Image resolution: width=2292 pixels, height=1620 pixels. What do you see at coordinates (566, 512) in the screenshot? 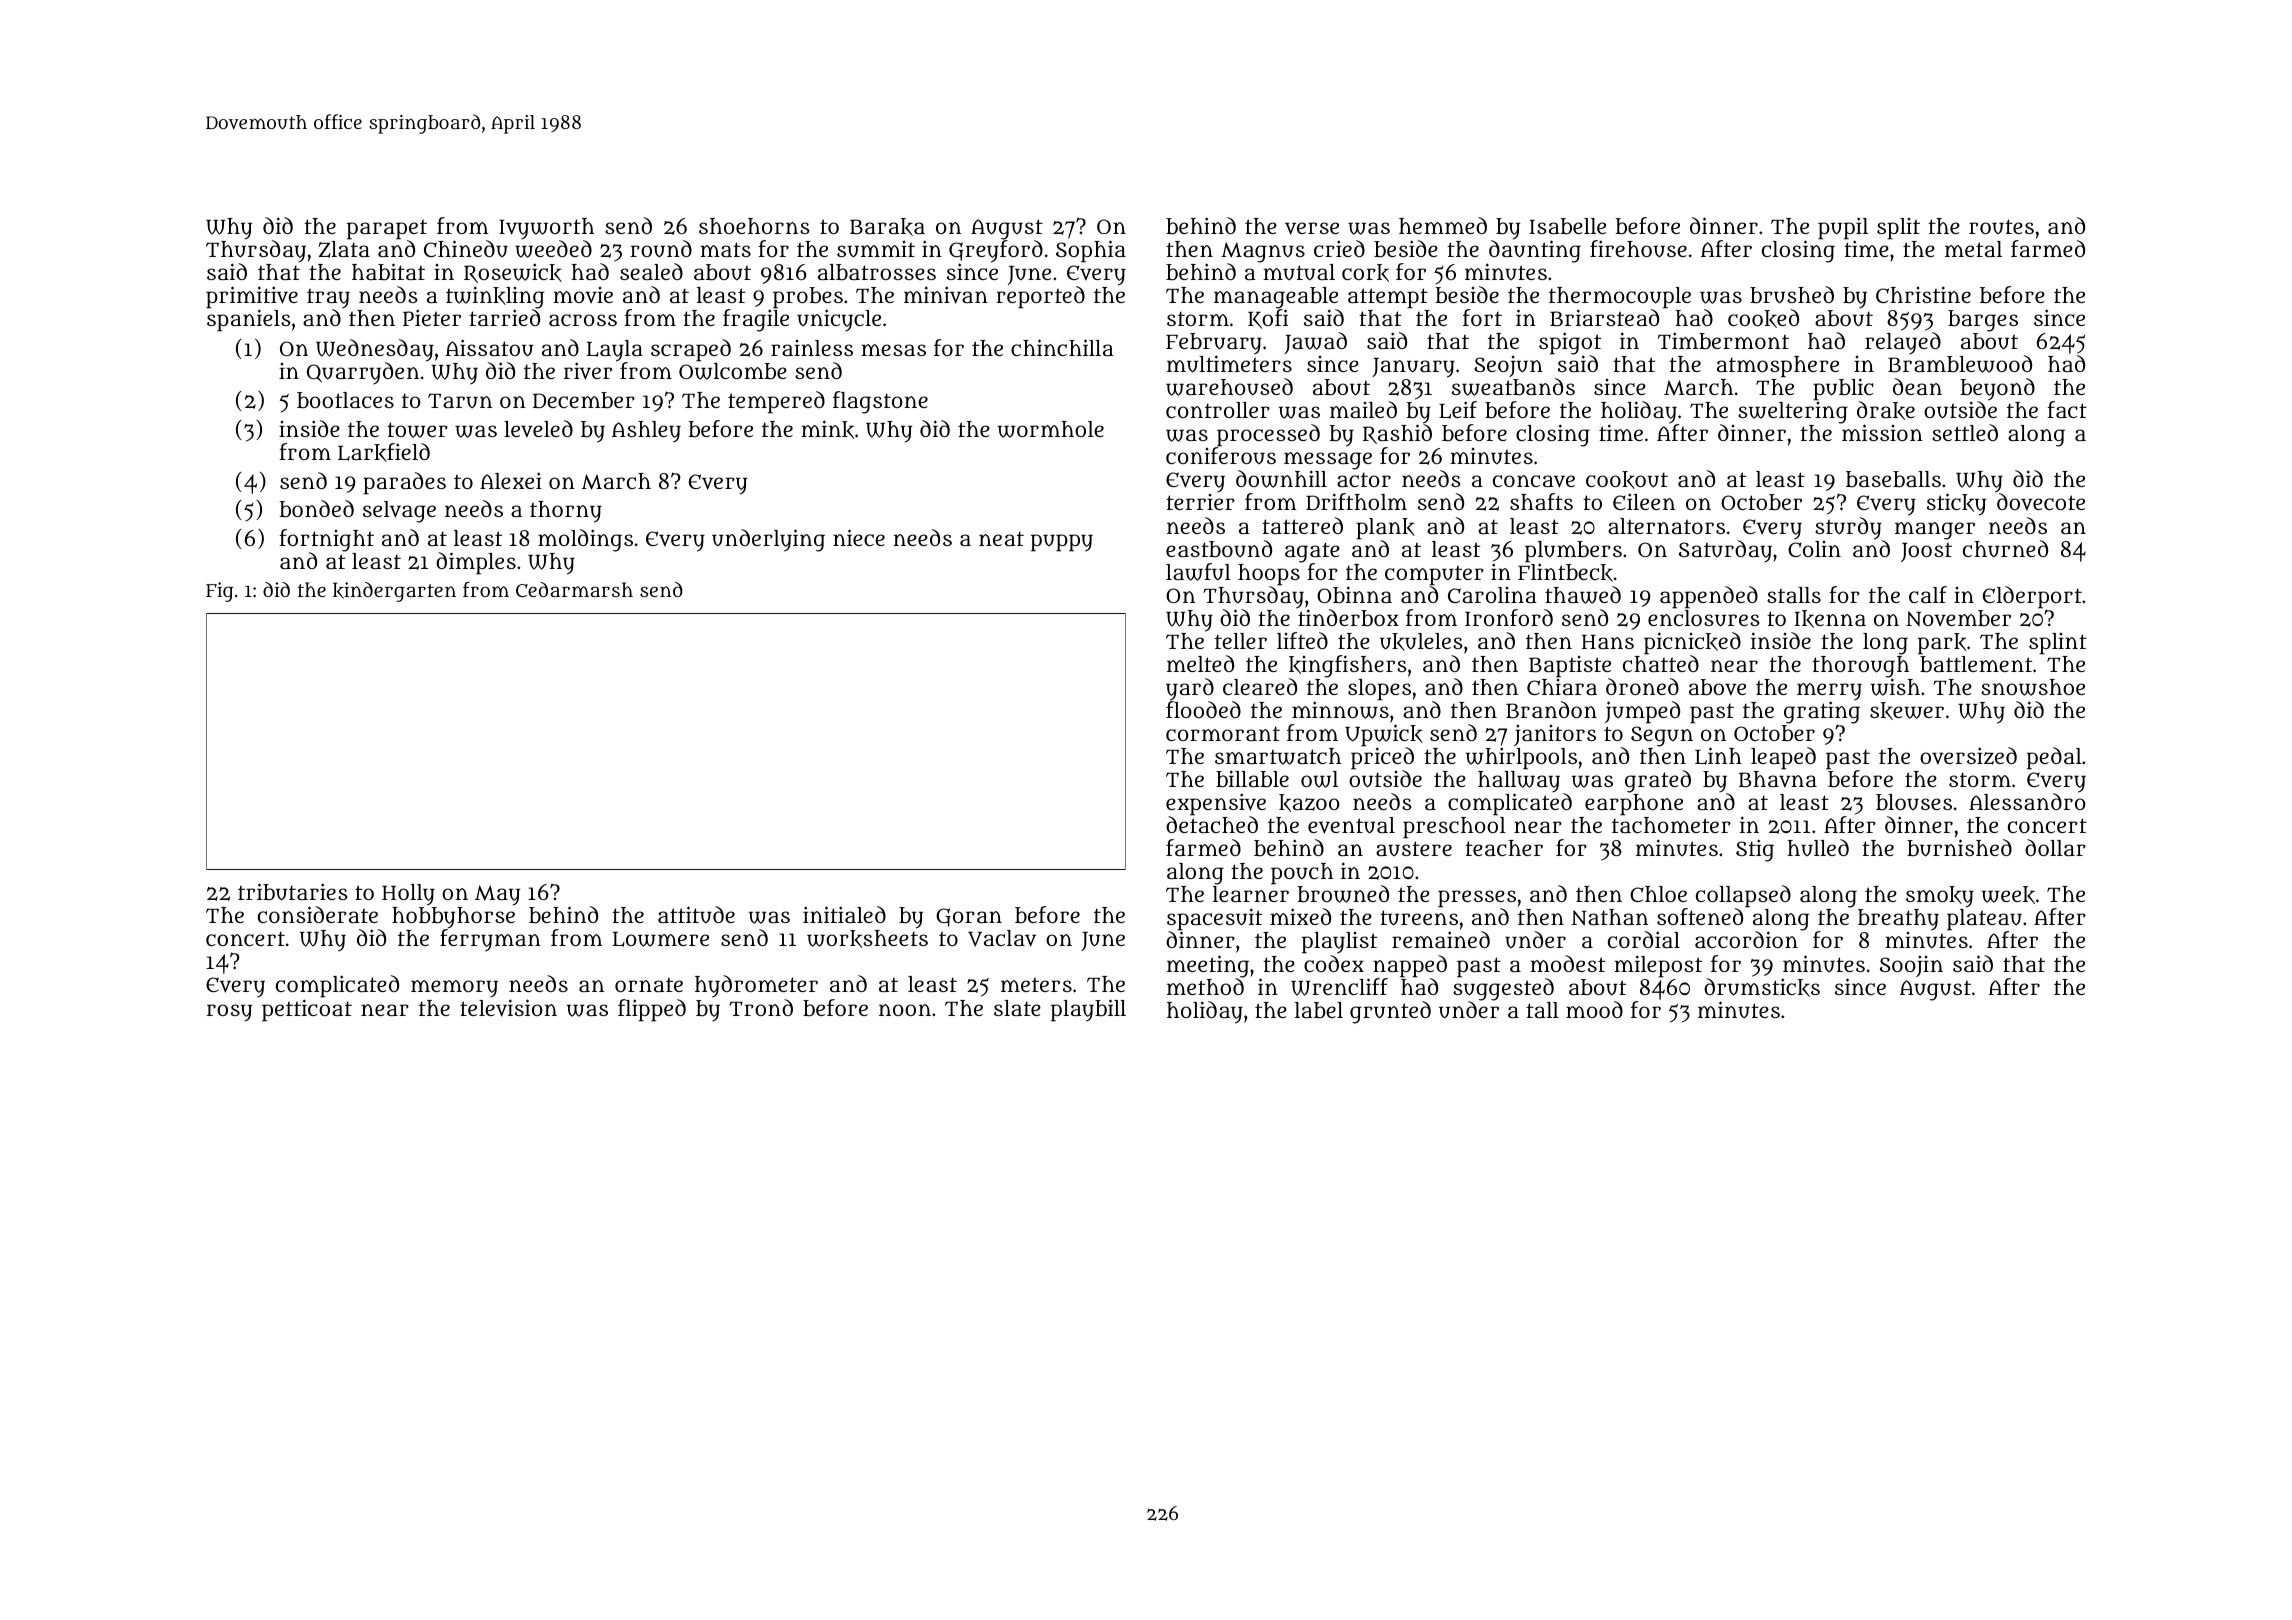
I see `thorny` at bounding box center [566, 512].
